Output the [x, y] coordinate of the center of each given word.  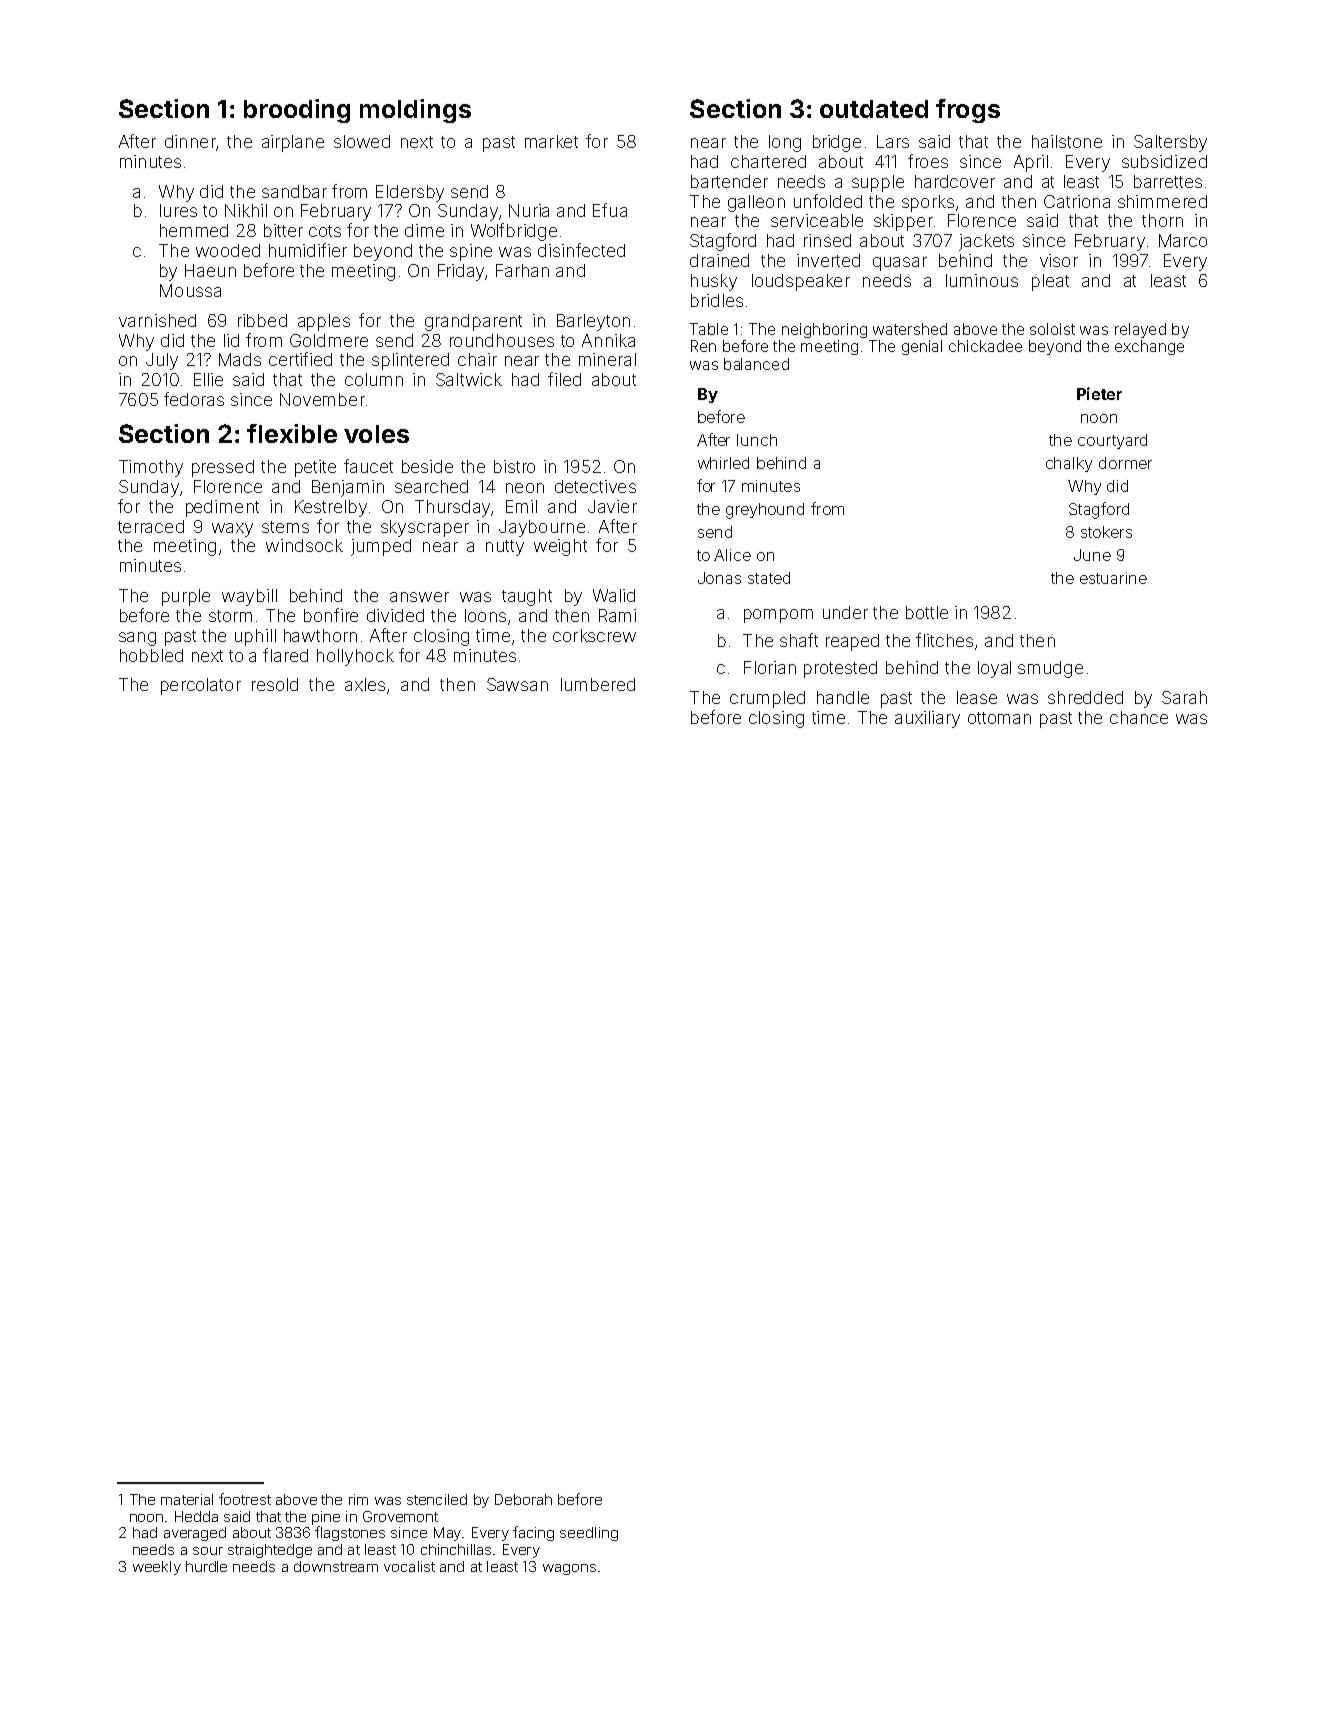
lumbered [598, 684]
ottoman [999, 718]
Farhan [522, 270]
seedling [589, 1534]
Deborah [523, 1499]
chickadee [985, 346]
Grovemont [400, 1516]
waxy [232, 530]
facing [533, 1533]
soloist [1052, 329]
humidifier [308, 250]
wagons [569, 1569]
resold [275, 684]
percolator [201, 686]
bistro [514, 466]
